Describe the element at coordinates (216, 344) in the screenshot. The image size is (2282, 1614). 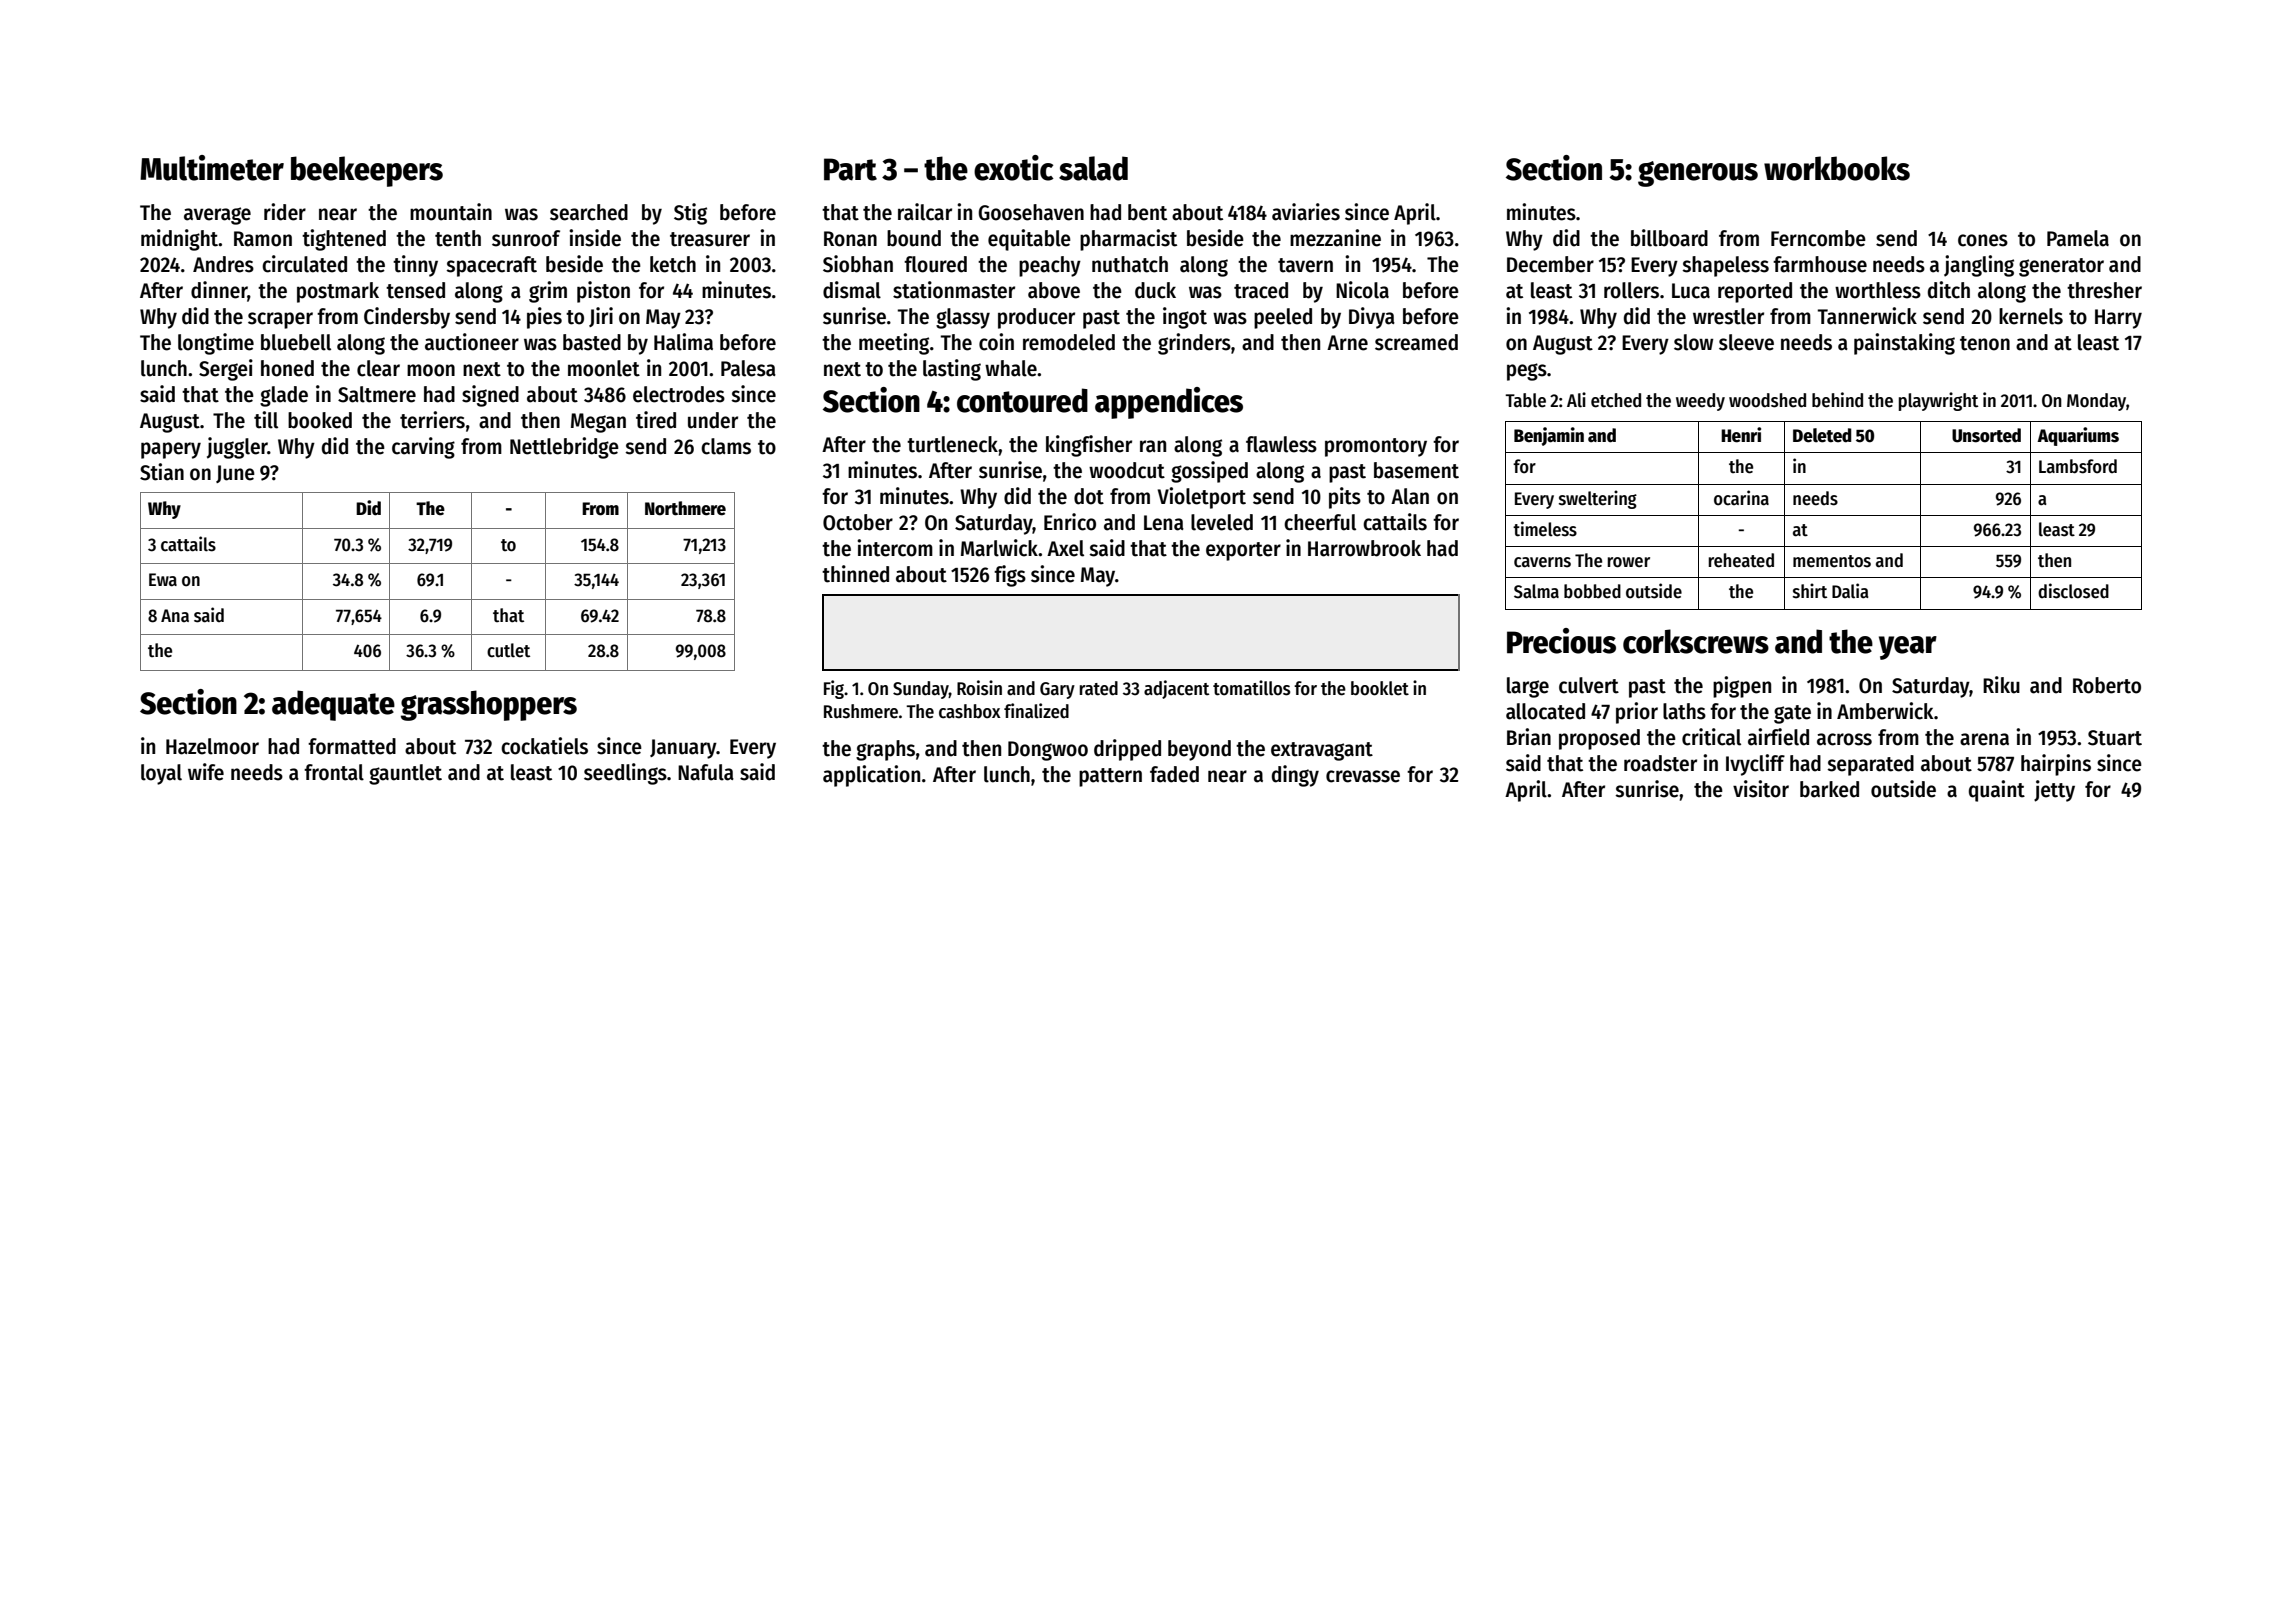
I see `longtime` at that location.
